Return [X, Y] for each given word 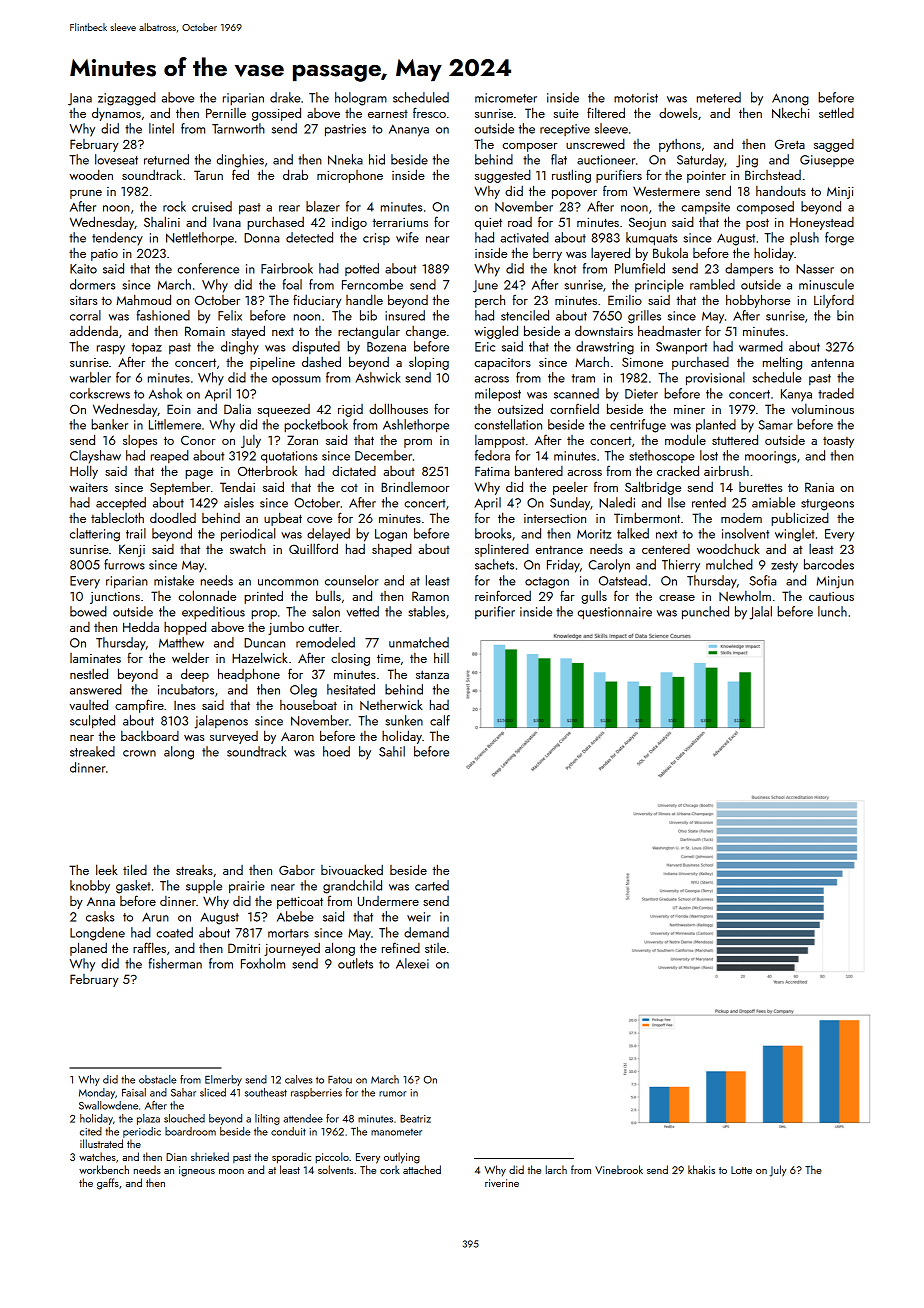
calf [440, 720]
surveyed [234, 737]
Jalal [760, 613]
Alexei [412, 963]
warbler [90, 377]
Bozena [386, 347]
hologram [361, 99]
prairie [247, 887]
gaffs [108, 1184]
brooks [493, 533]
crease [677, 598]
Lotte [741, 1170]
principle [659, 285]
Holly [84, 472]
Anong [790, 99]
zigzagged [127, 99]
